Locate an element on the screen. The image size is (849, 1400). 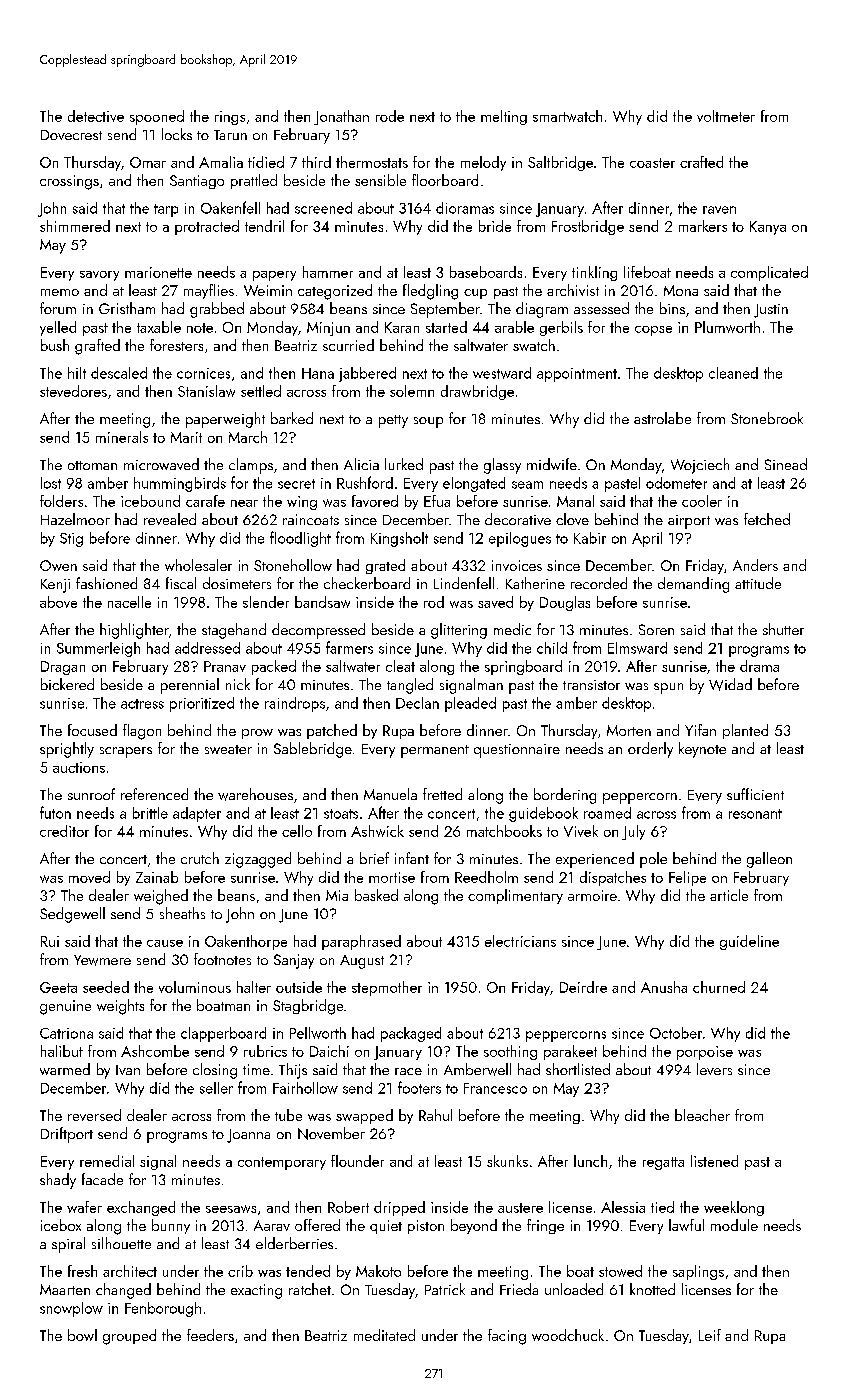
addressed is located at coordinates (207, 648).
